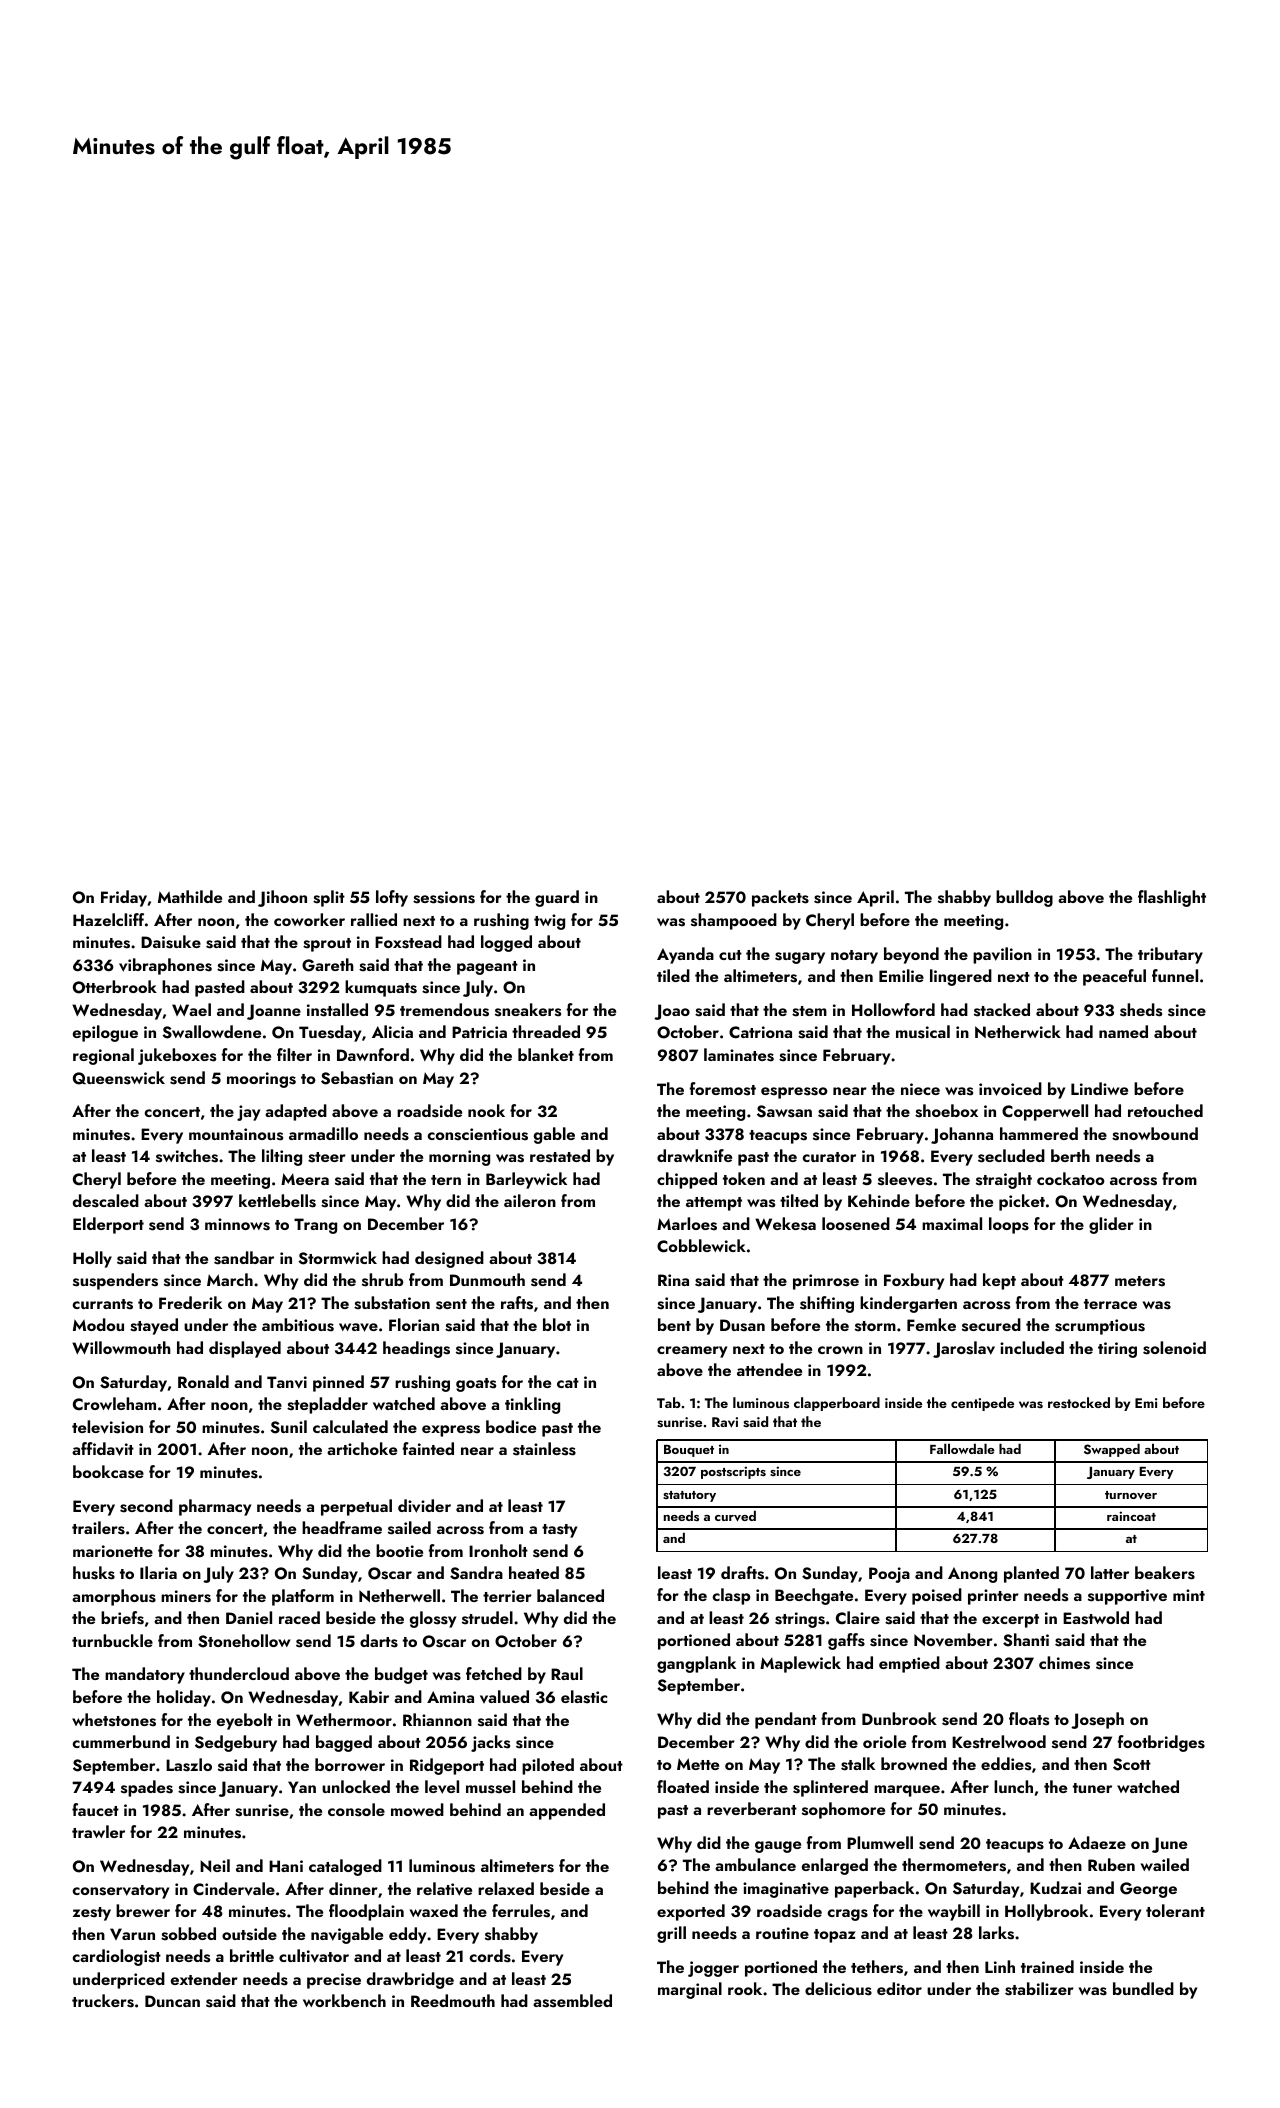  I want to click on bulldog, so click(1024, 898).
